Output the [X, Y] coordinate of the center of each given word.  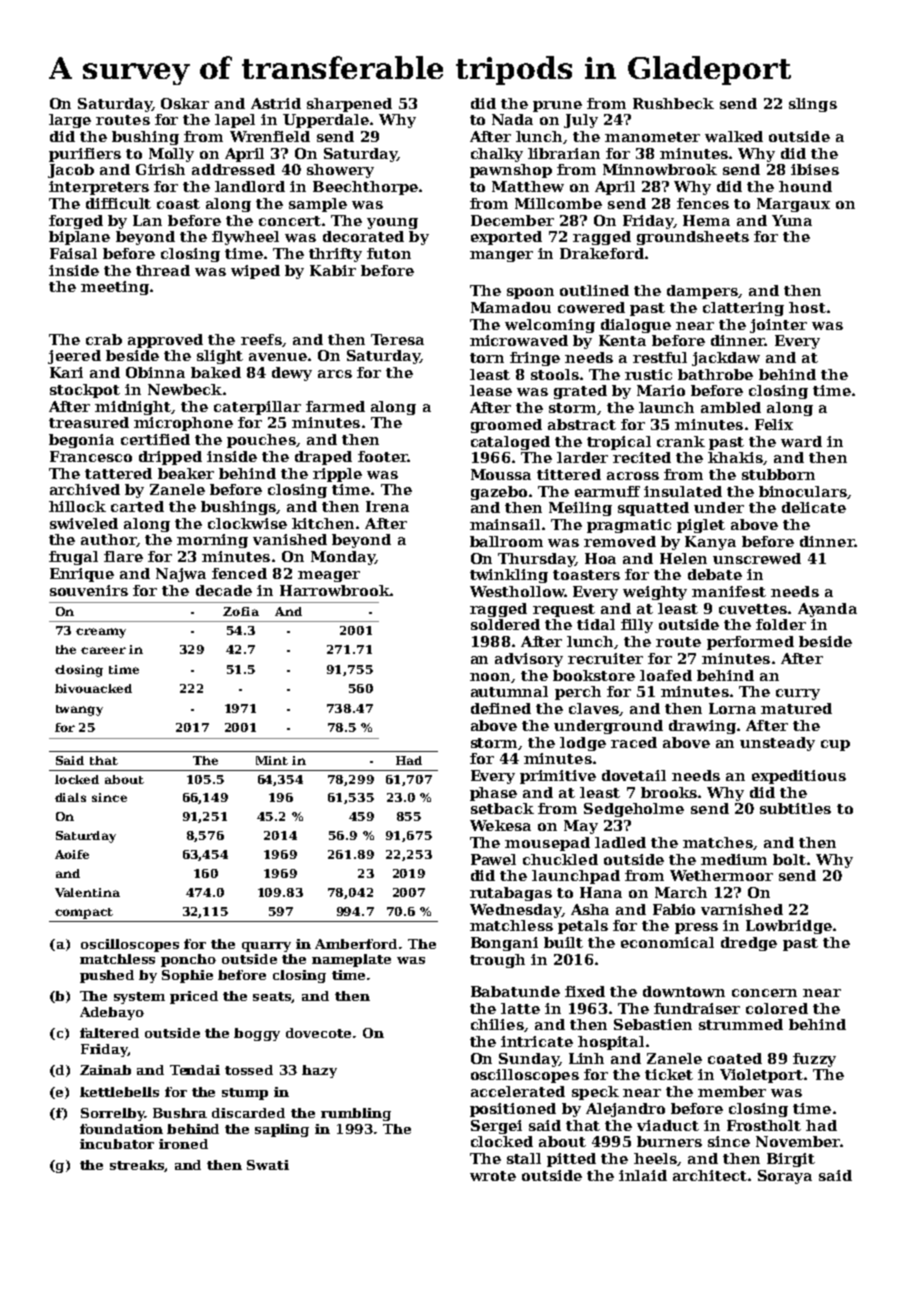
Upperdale [326, 121]
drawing [702, 727]
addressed [233, 169]
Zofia [241, 611]
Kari [66, 372]
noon [490, 677]
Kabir [333, 270]
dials [70, 797]
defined [501, 708]
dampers [702, 292]
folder [781, 624]
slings [813, 105]
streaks [137, 1166]
